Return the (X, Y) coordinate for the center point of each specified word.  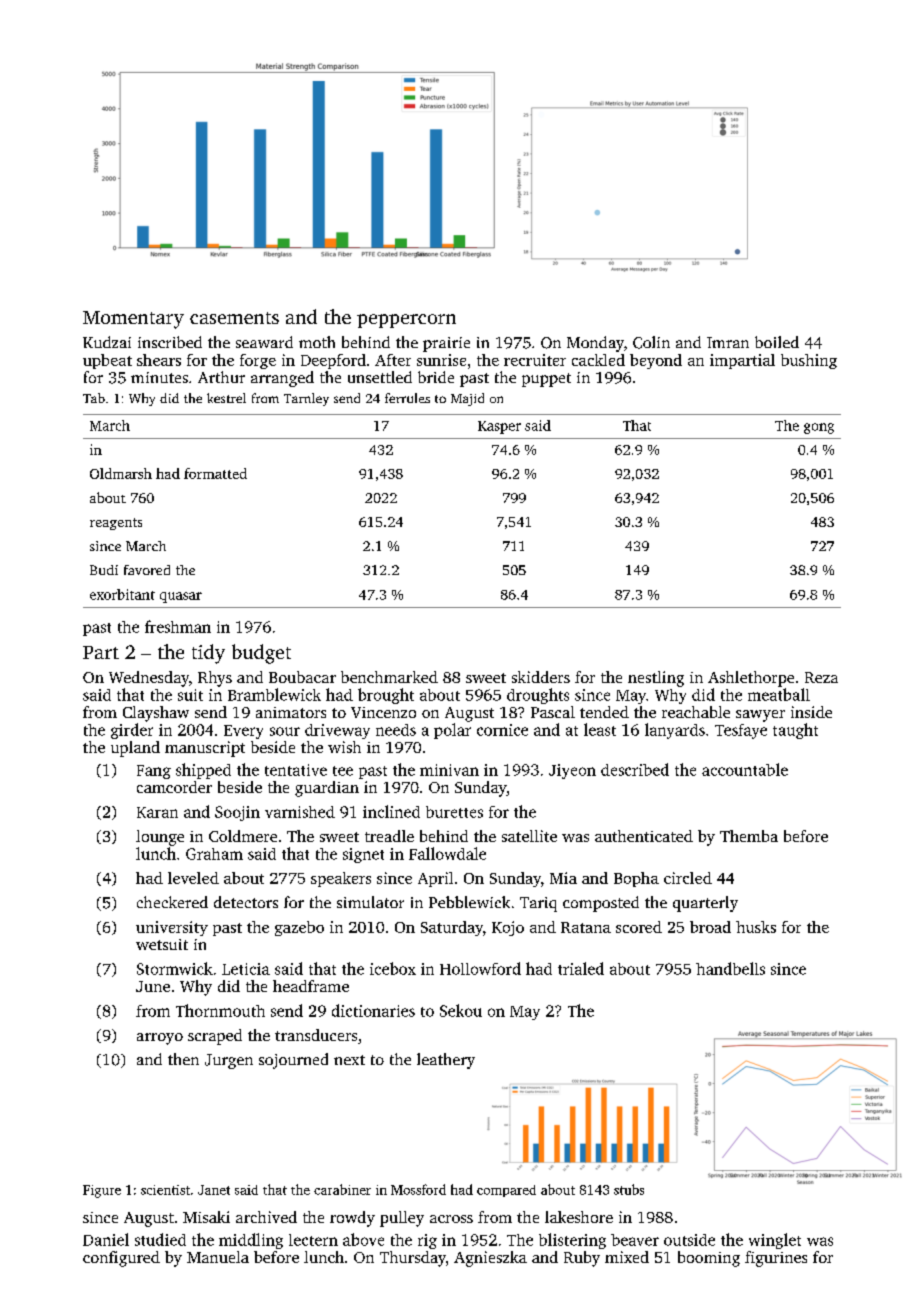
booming (709, 1259)
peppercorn (406, 321)
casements (234, 318)
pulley (402, 1219)
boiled (777, 342)
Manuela (218, 1257)
